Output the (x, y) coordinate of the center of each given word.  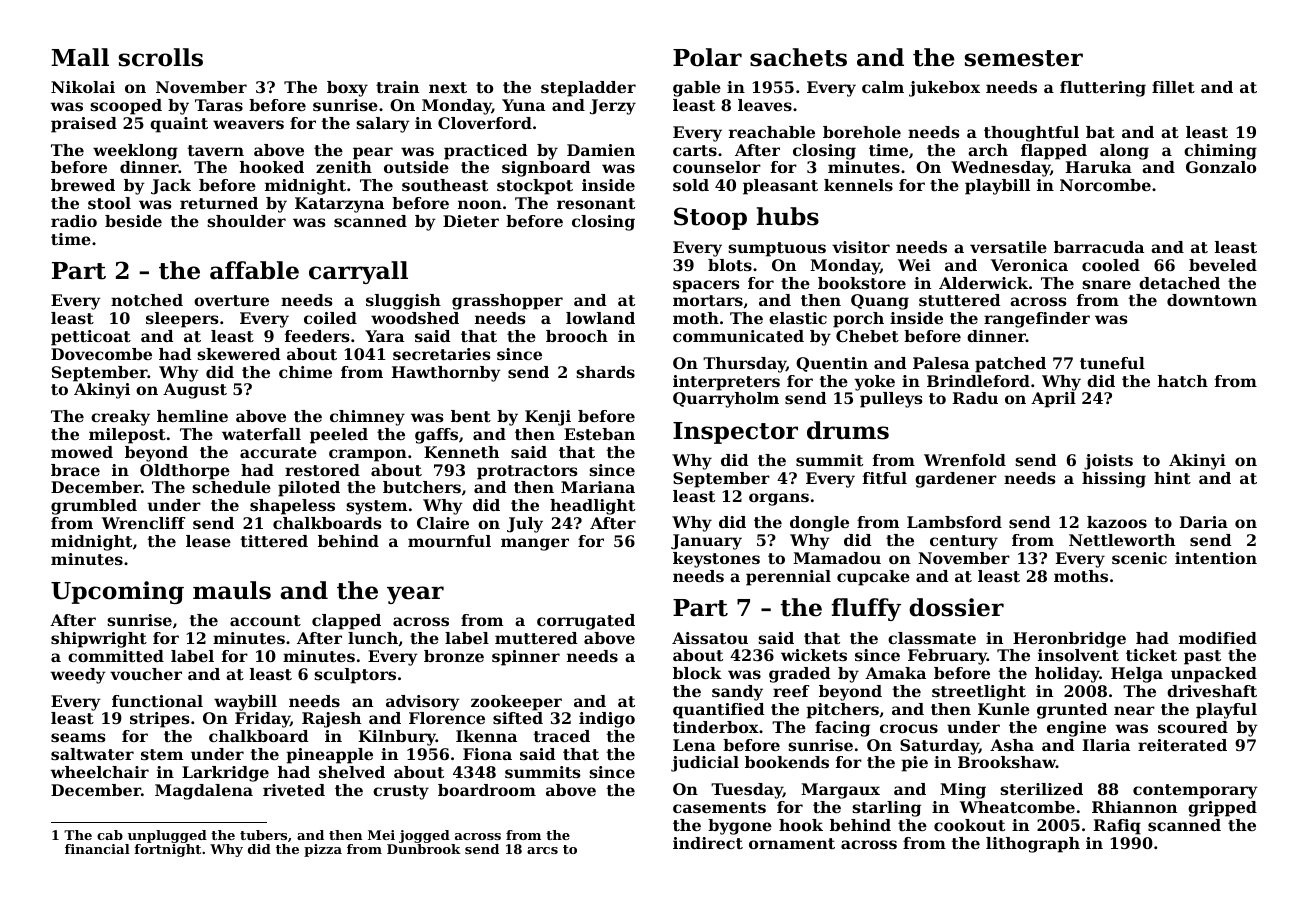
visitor (861, 247)
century (964, 542)
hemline (192, 416)
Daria (1204, 522)
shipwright (99, 640)
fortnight (167, 850)
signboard (546, 169)
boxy (347, 89)
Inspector (735, 433)
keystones (716, 560)
